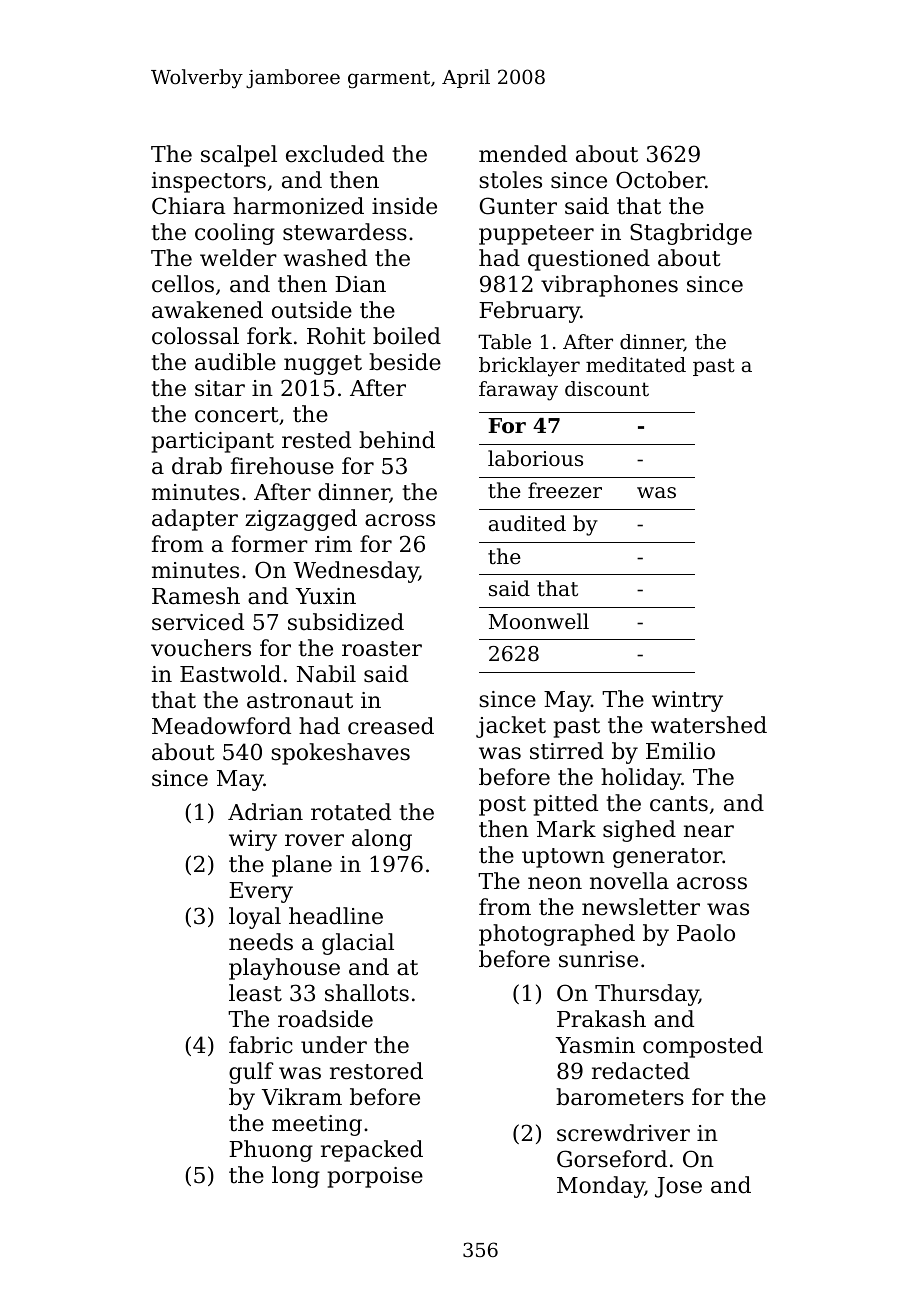 The height and width of the screenshot is (1311, 924). Describe the element at coordinates (271, 1151) in the screenshot. I see `Phuong` at that location.
